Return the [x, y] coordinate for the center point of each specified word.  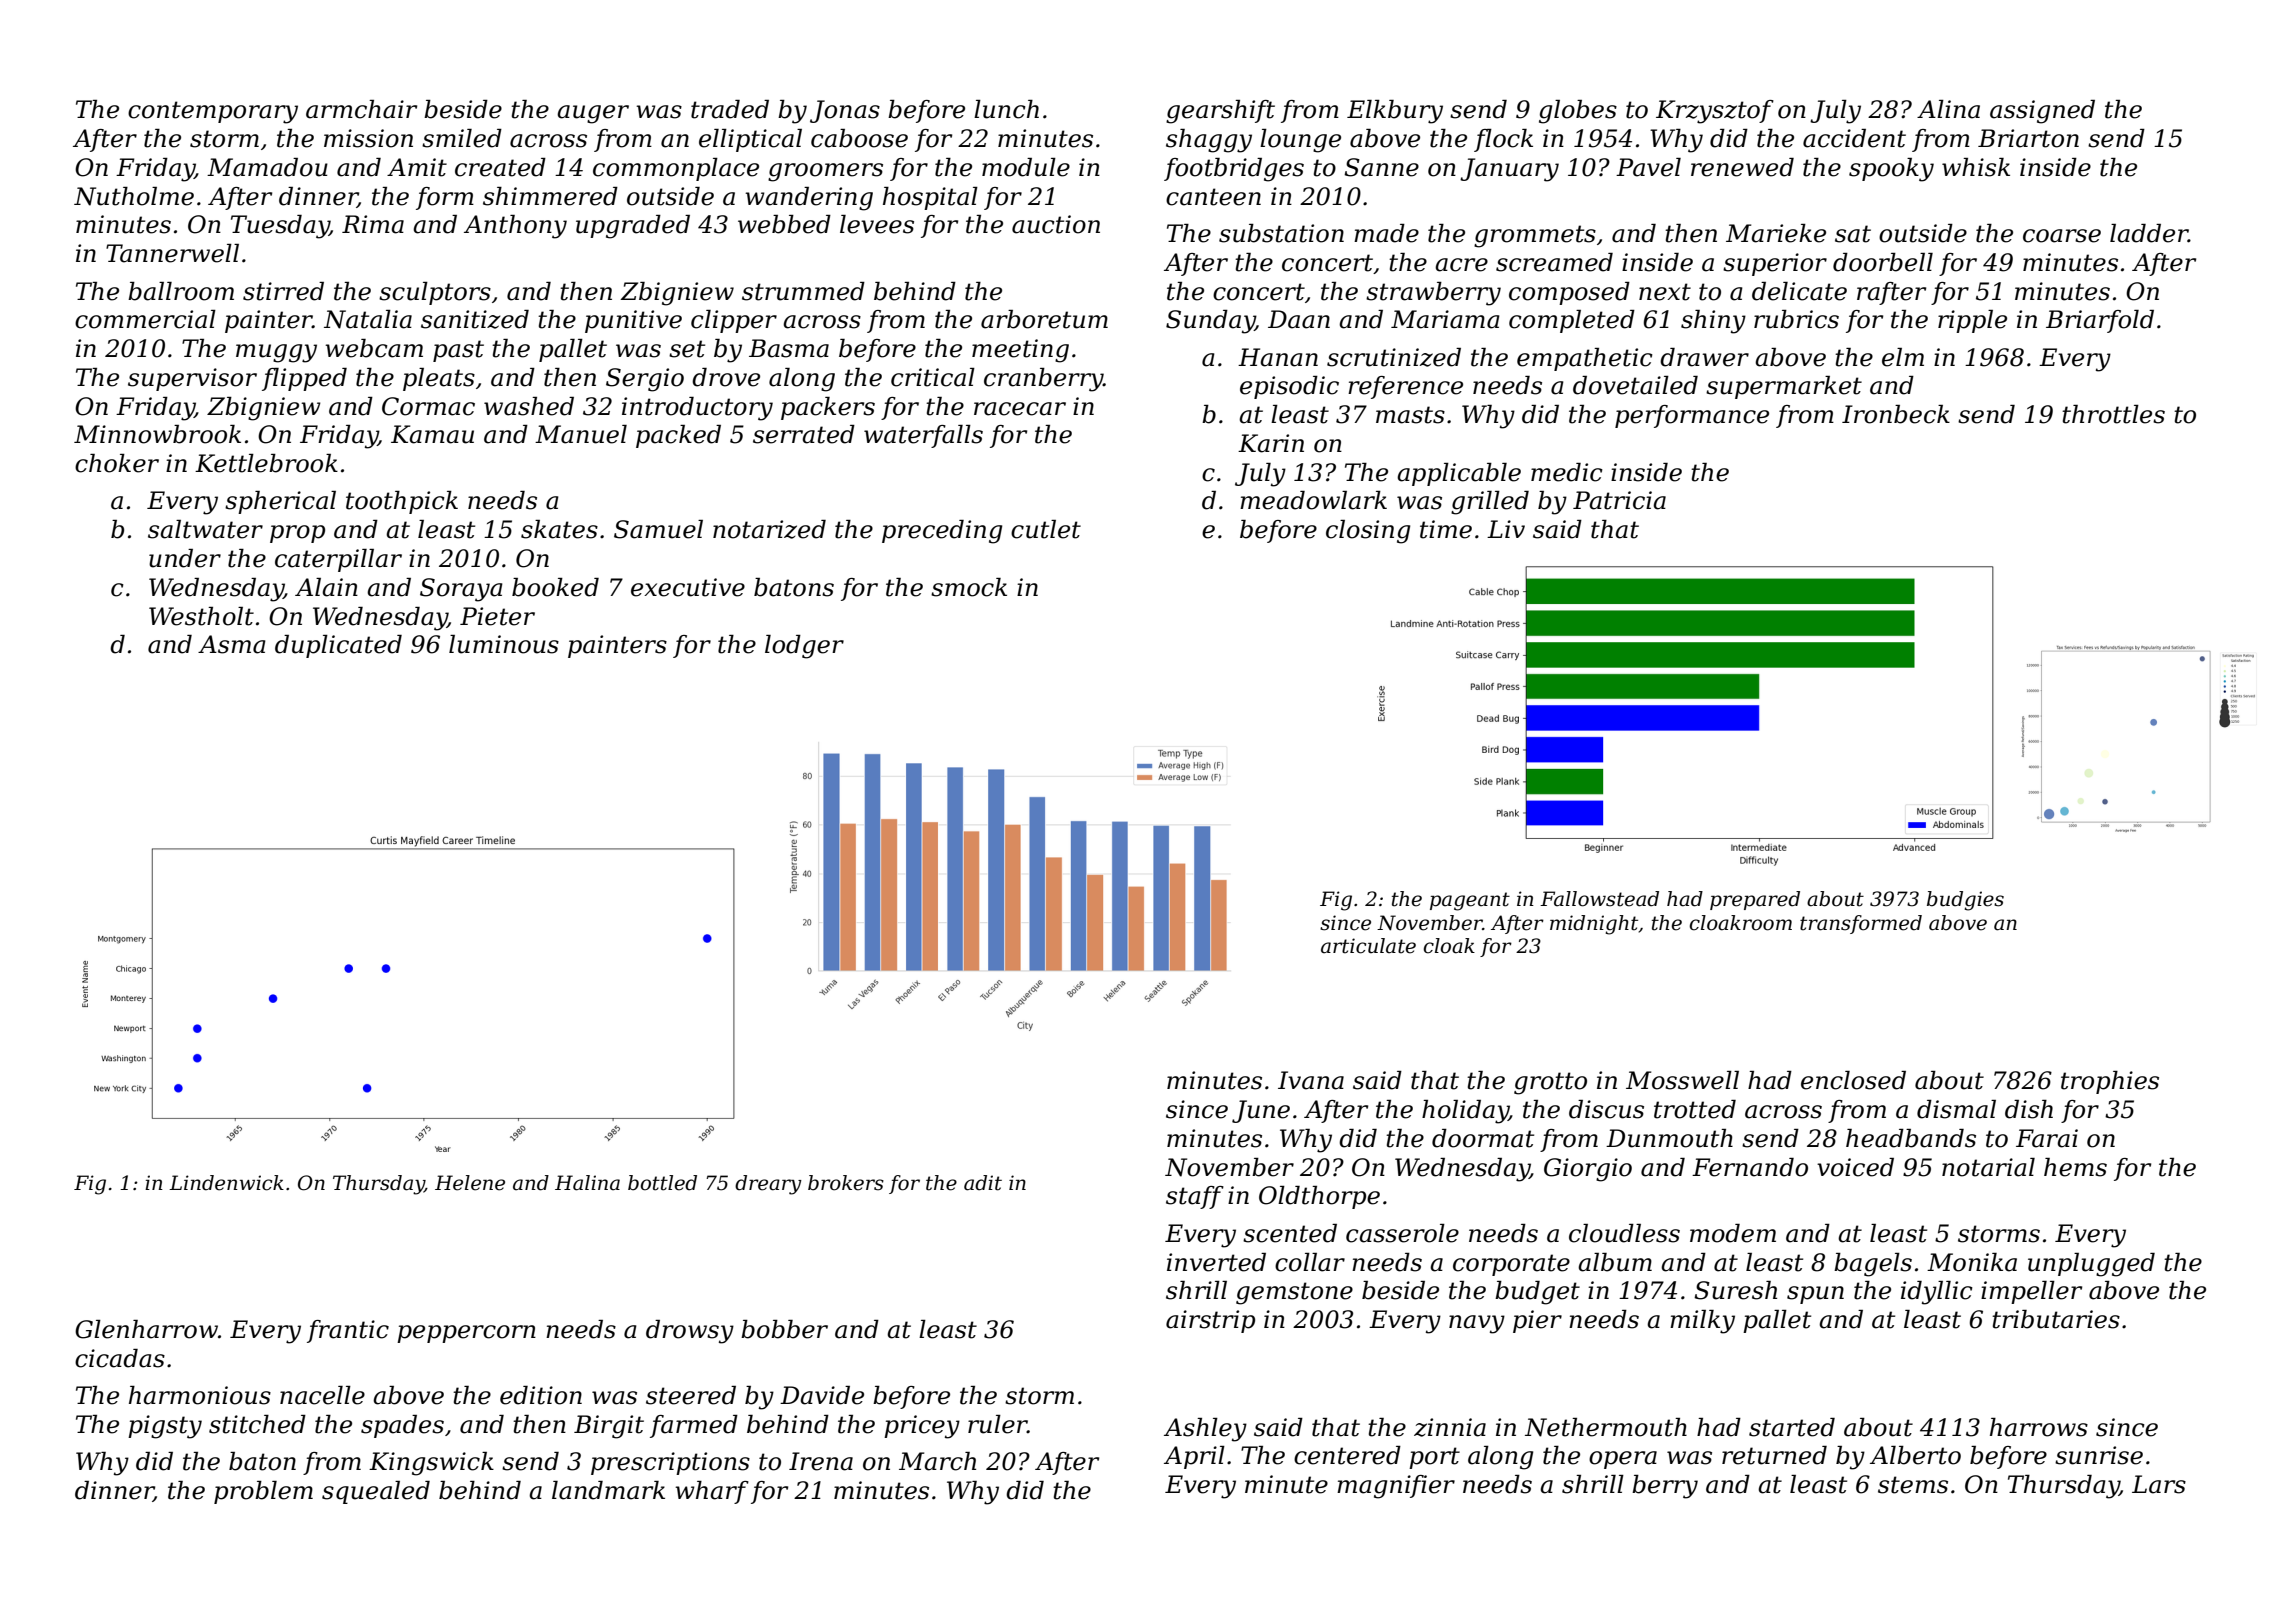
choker [117, 463]
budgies [1965, 901]
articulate [1368, 946]
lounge [1300, 141]
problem [263, 1492]
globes [1578, 112]
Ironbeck [1896, 414]
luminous [504, 644]
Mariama [1445, 319]
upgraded [633, 227]
